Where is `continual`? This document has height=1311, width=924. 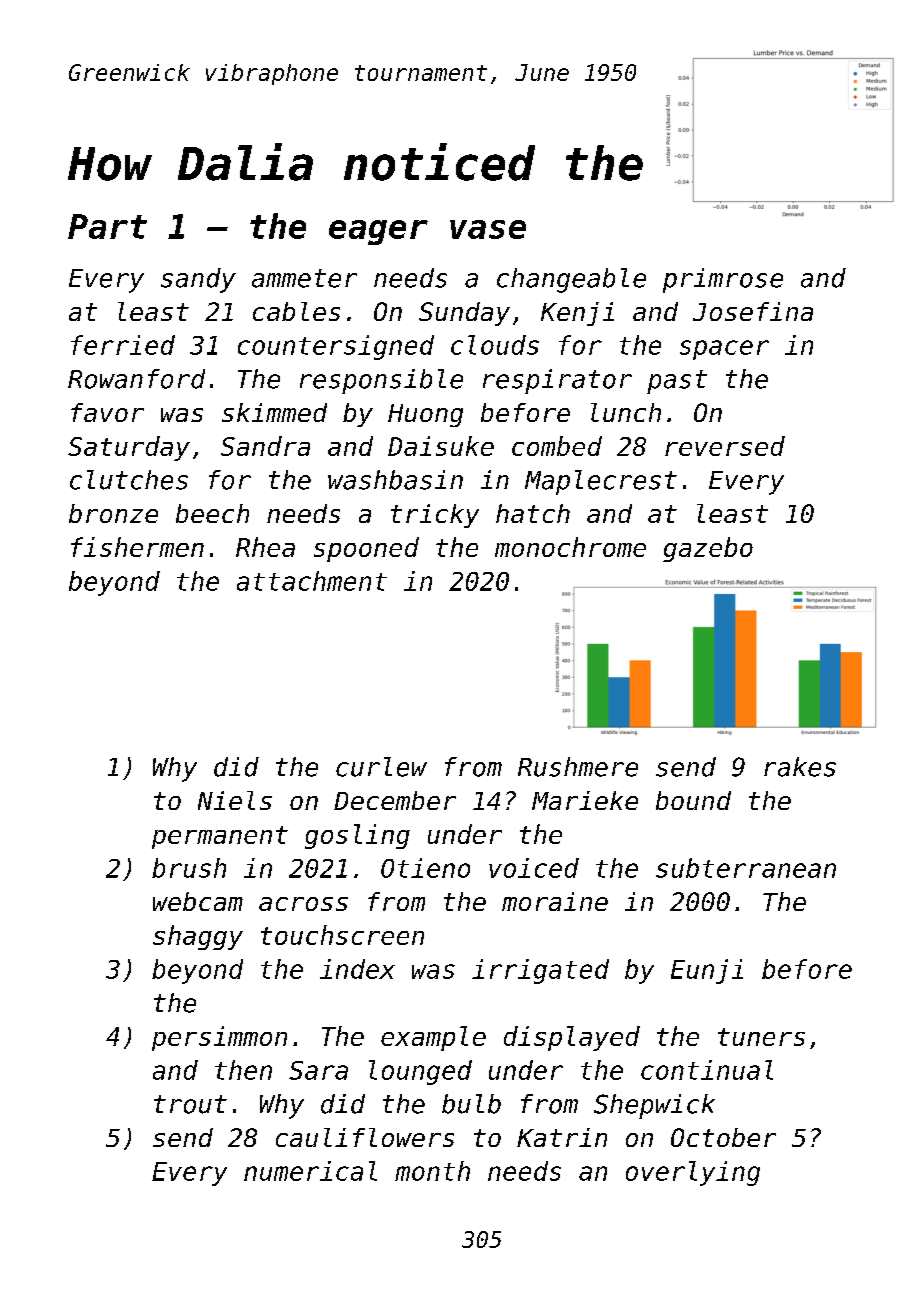 continual is located at coordinates (707, 1070).
